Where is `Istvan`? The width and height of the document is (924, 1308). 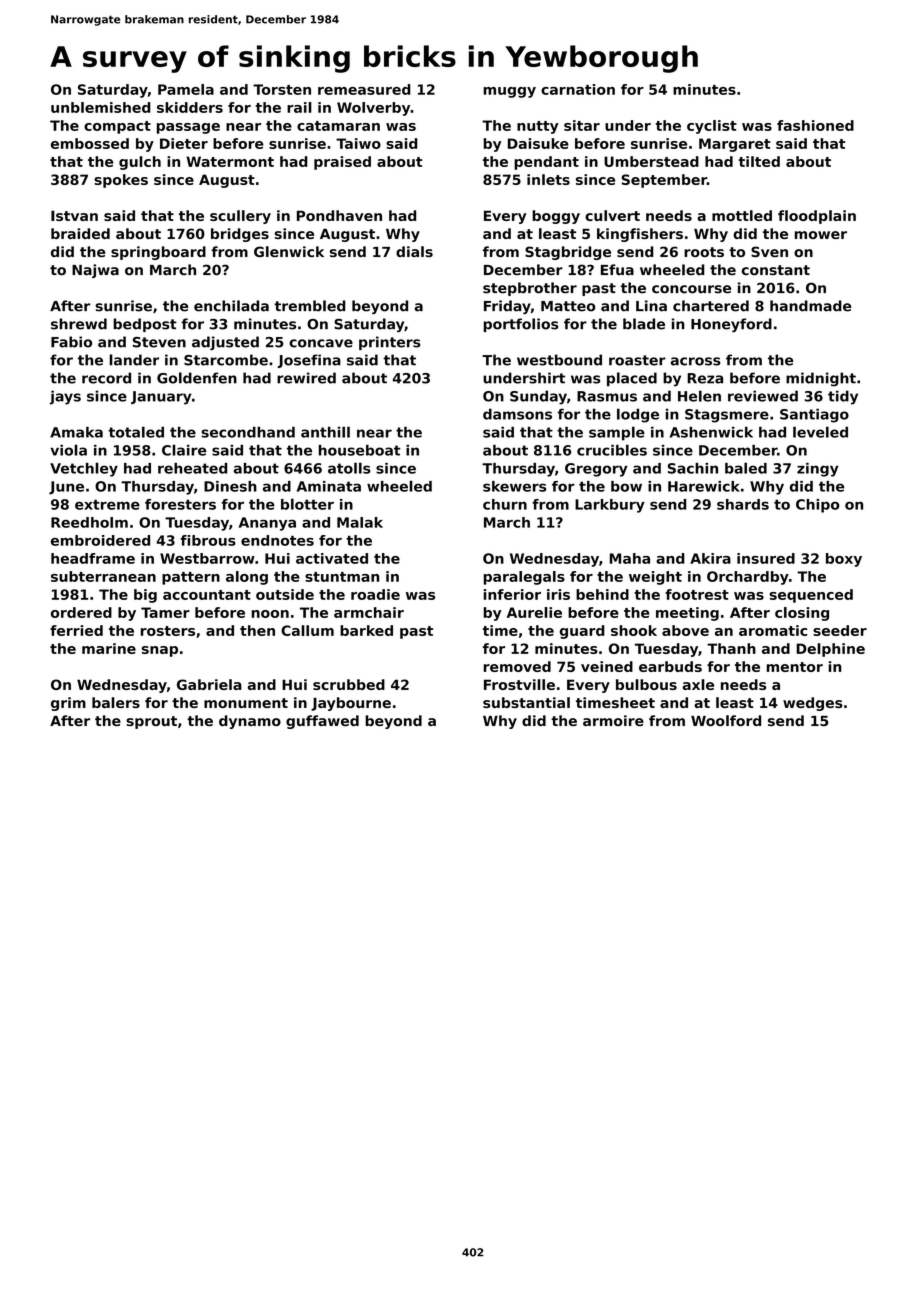
Istvan is located at coordinates (74, 215).
